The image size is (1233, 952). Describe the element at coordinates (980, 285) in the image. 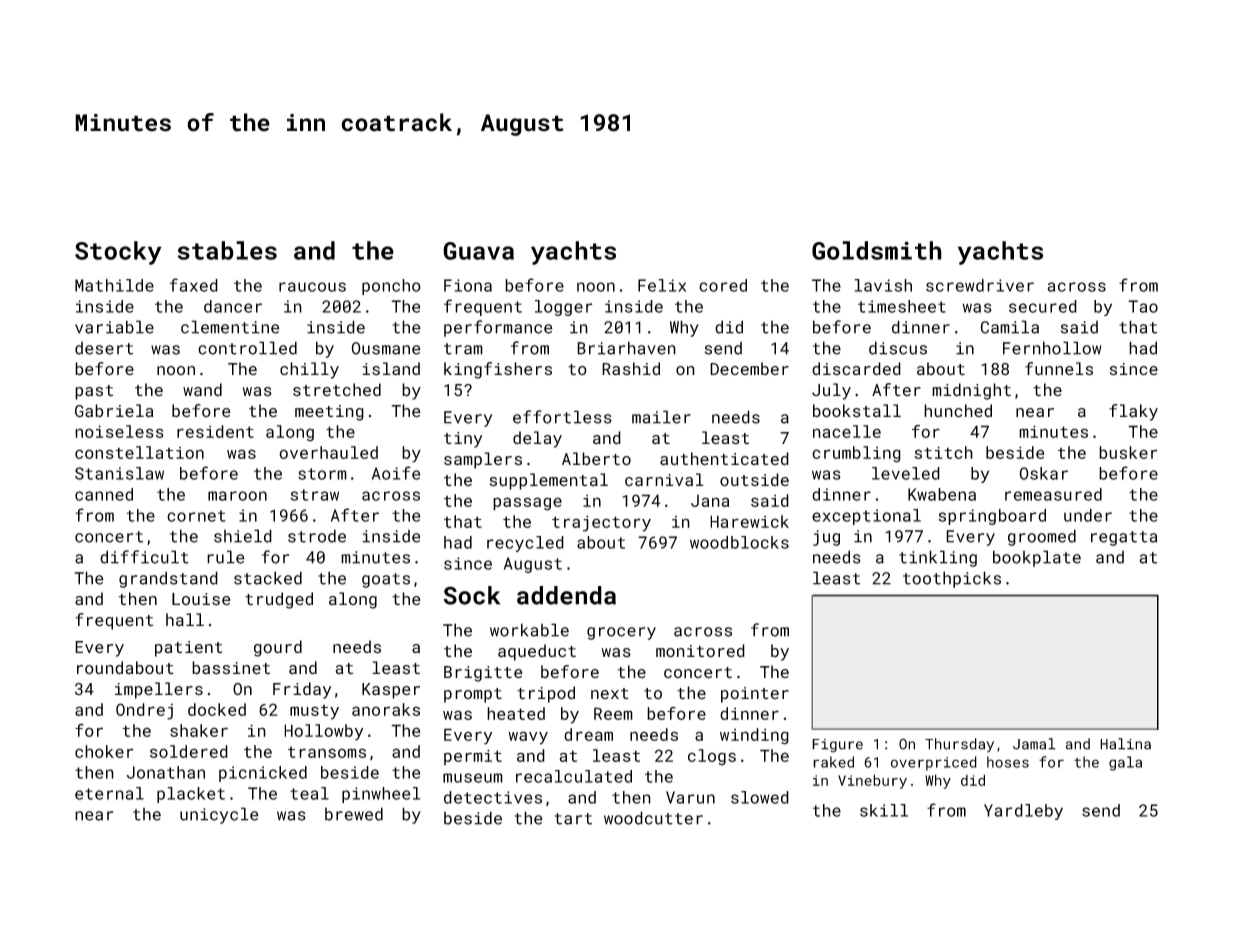

I see `screwdriver` at that location.
